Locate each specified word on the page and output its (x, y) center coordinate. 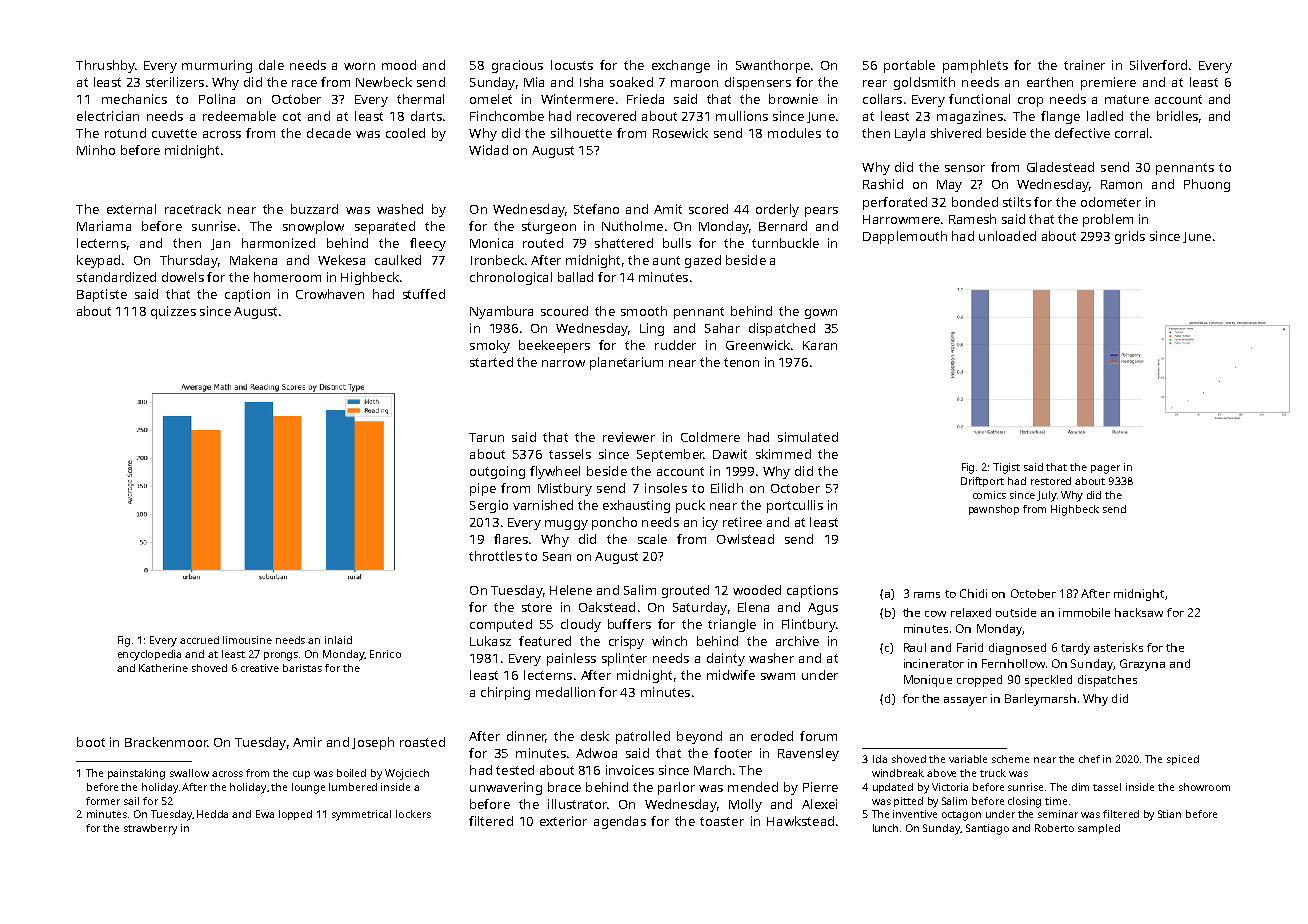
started (491, 362)
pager (1105, 469)
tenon (741, 362)
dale (271, 65)
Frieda (645, 99)
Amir (307, 742)
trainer (1084, 65)
